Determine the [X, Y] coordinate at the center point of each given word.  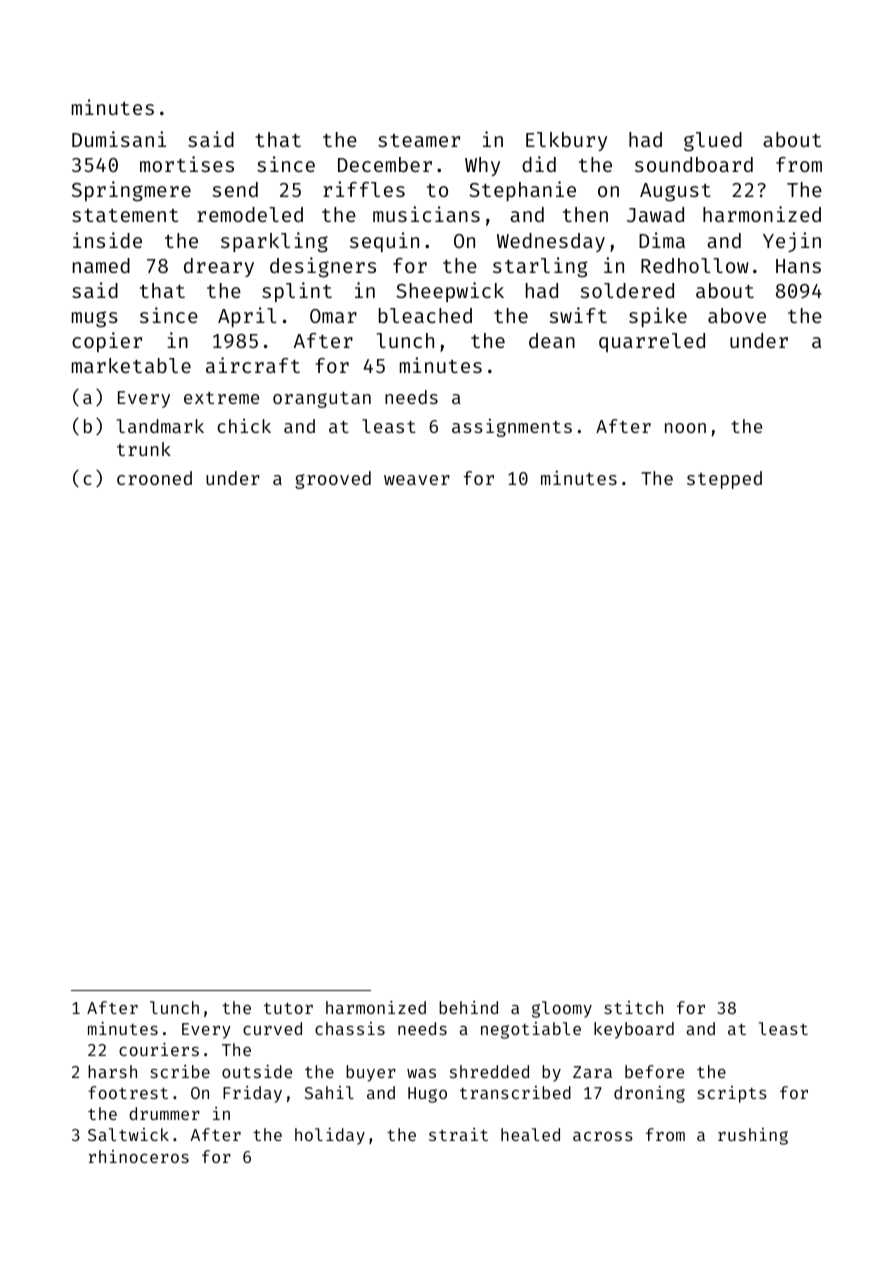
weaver [417, 480]
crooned [154, 478]
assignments [512, 427]
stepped [724, 480]
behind [468, 1007]
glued [713, 142]
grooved [333, 480]
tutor [288, 1008]
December [385, 164]
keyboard [634, 1030]
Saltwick [128, 1134]
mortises [187, 164]
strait [458, 1134]
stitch [633, 1007]
